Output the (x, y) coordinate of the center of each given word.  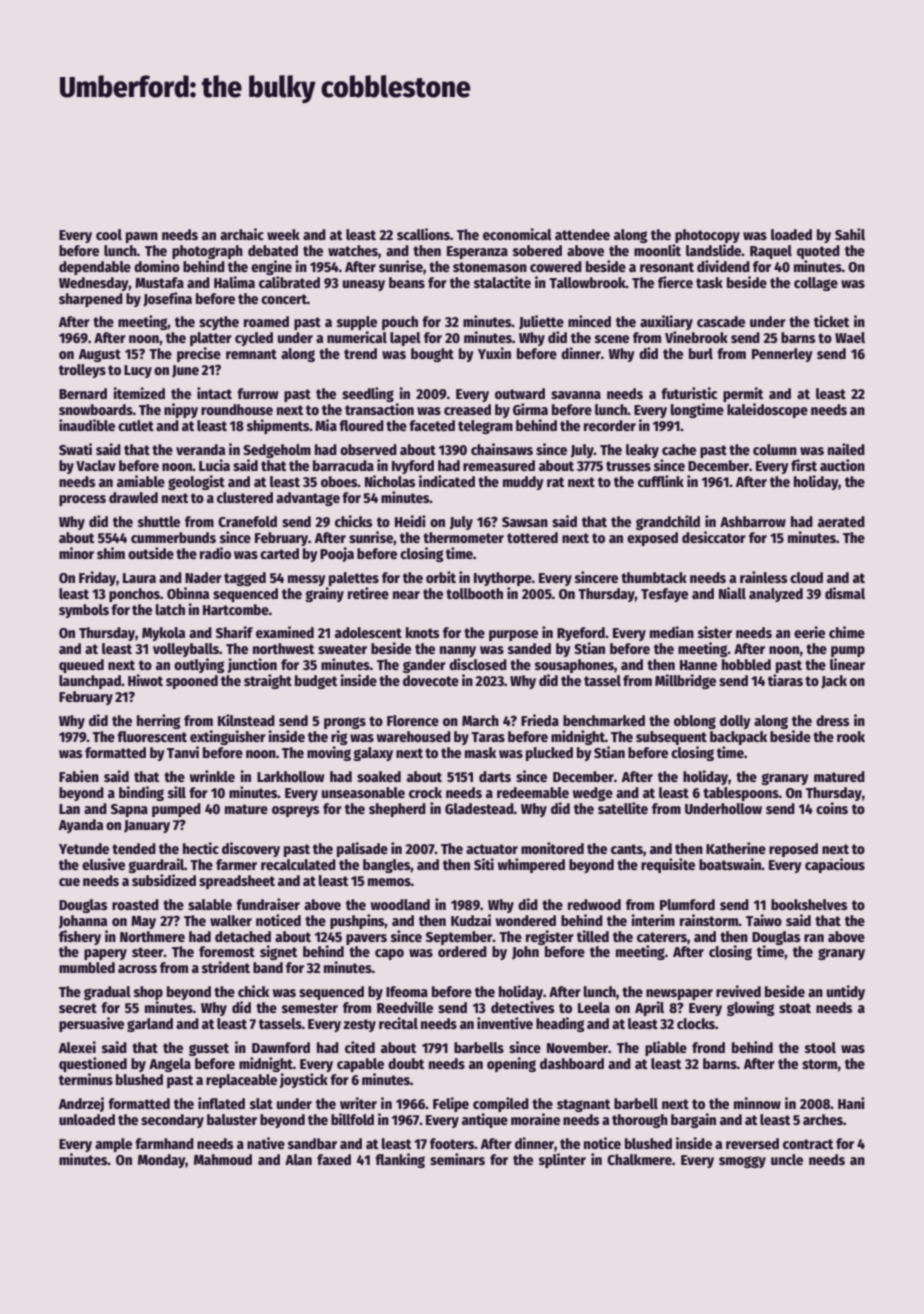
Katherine (736, 848)
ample (113, 1145)
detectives (523, 1007)
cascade (721, 321)
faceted (432, 425)
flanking (400, 1160)
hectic (201, 848)
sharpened (91, 300)
